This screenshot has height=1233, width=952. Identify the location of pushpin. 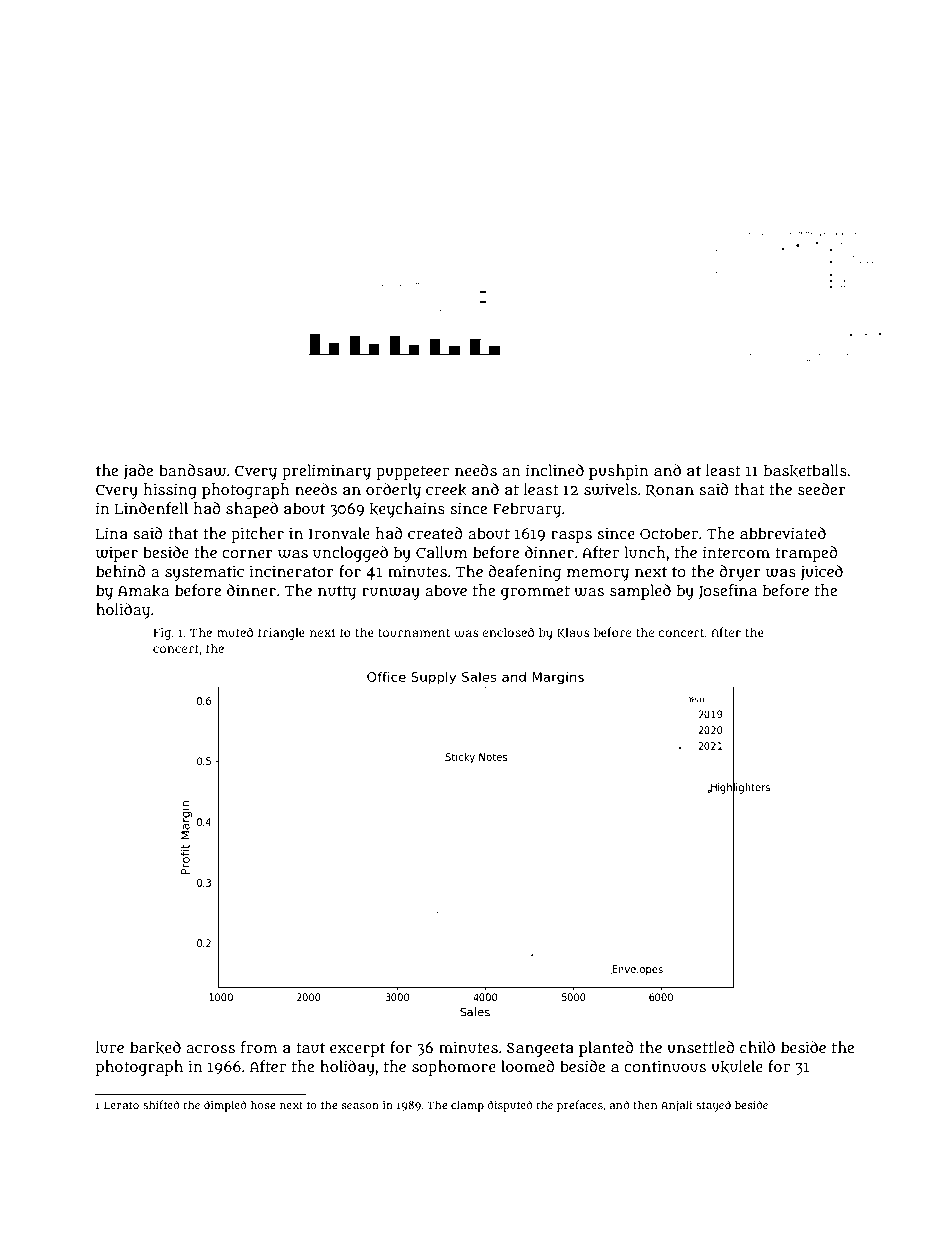
(619, 472).
